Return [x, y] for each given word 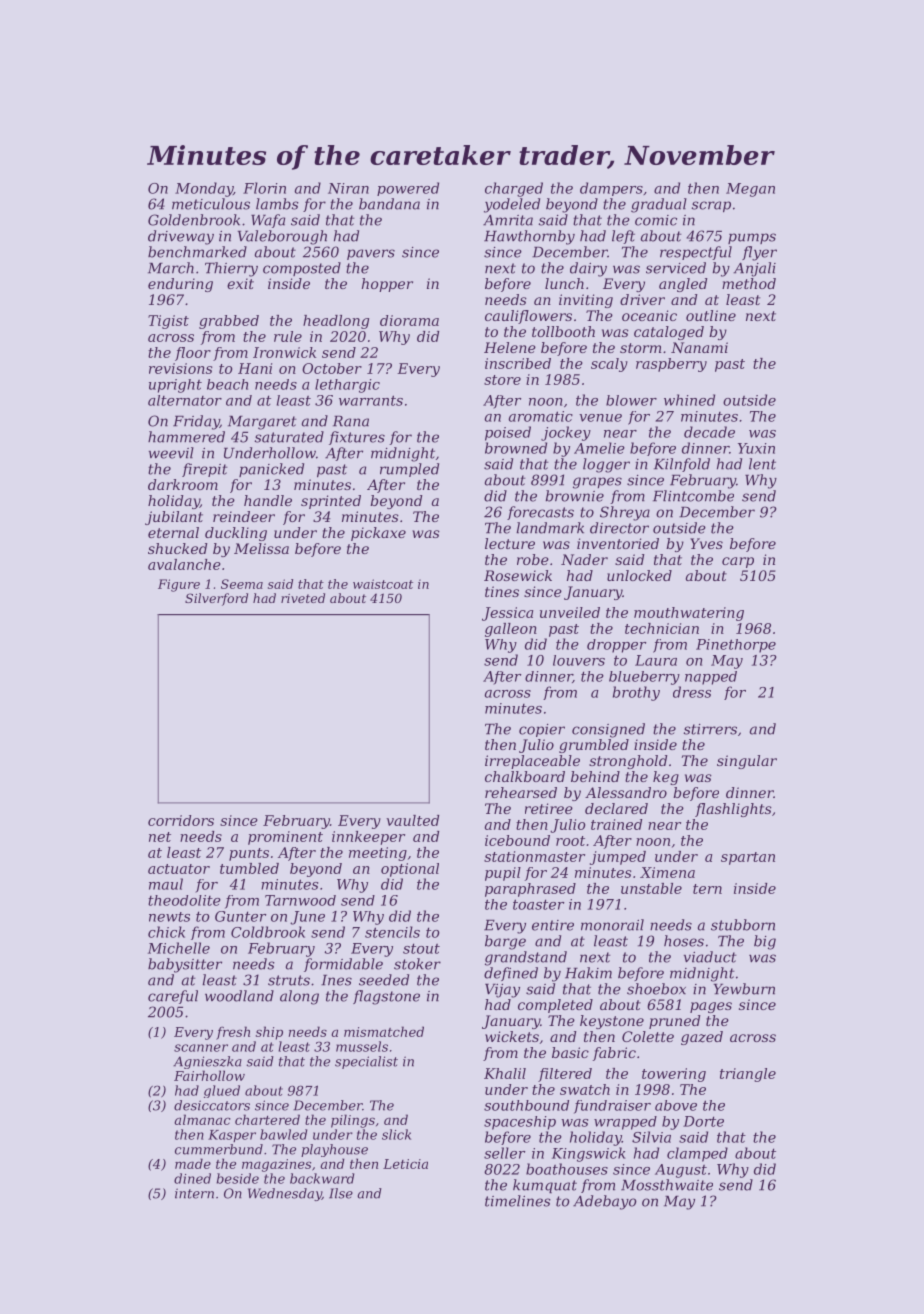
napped [711, 678]
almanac [202, 1119]
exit [240, 283]
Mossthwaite [667, 1185]
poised [508, 433]
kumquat [545, 1186]
